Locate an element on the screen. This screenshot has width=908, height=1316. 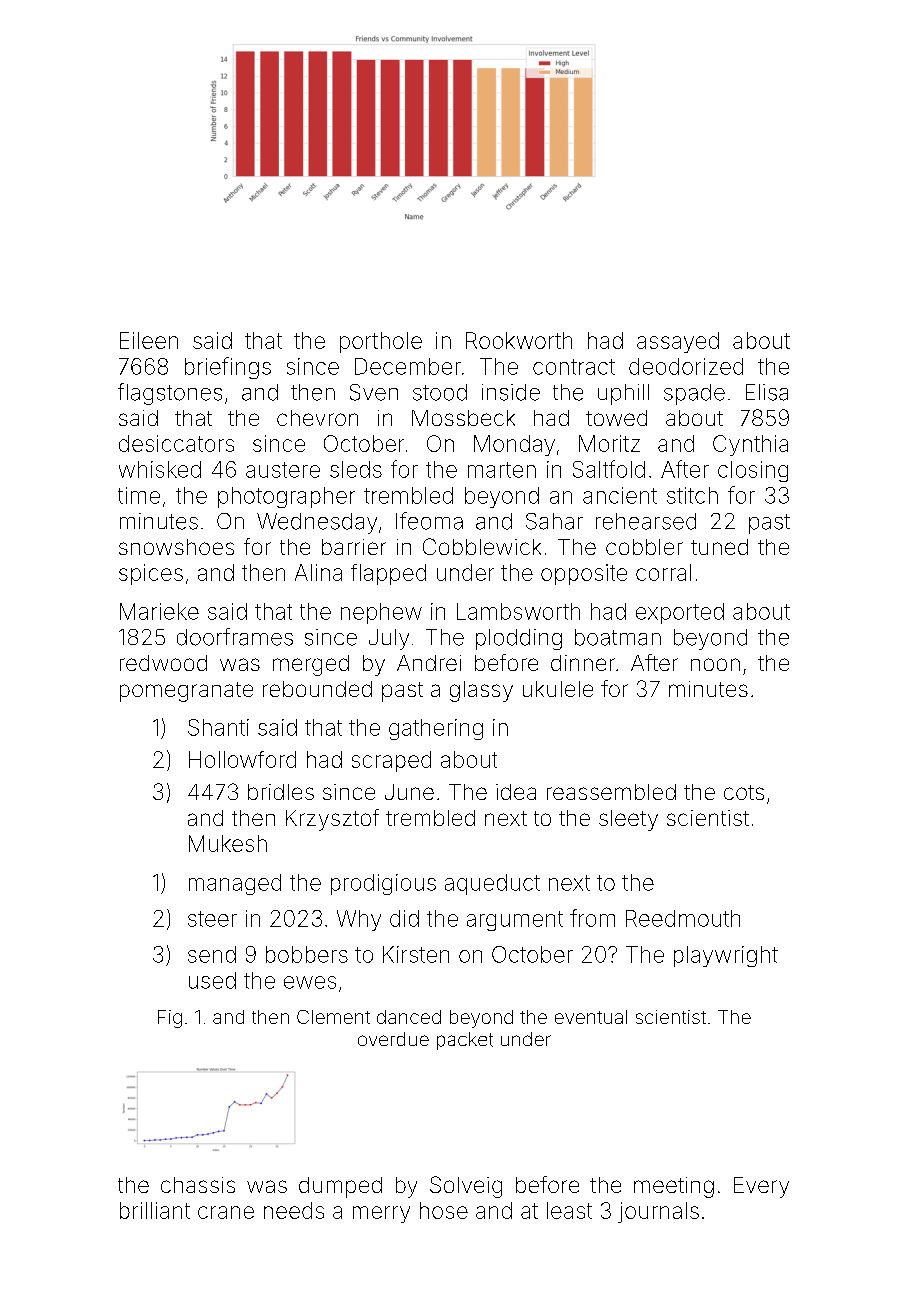
Rookworth is located at coordinates (519, 340).
